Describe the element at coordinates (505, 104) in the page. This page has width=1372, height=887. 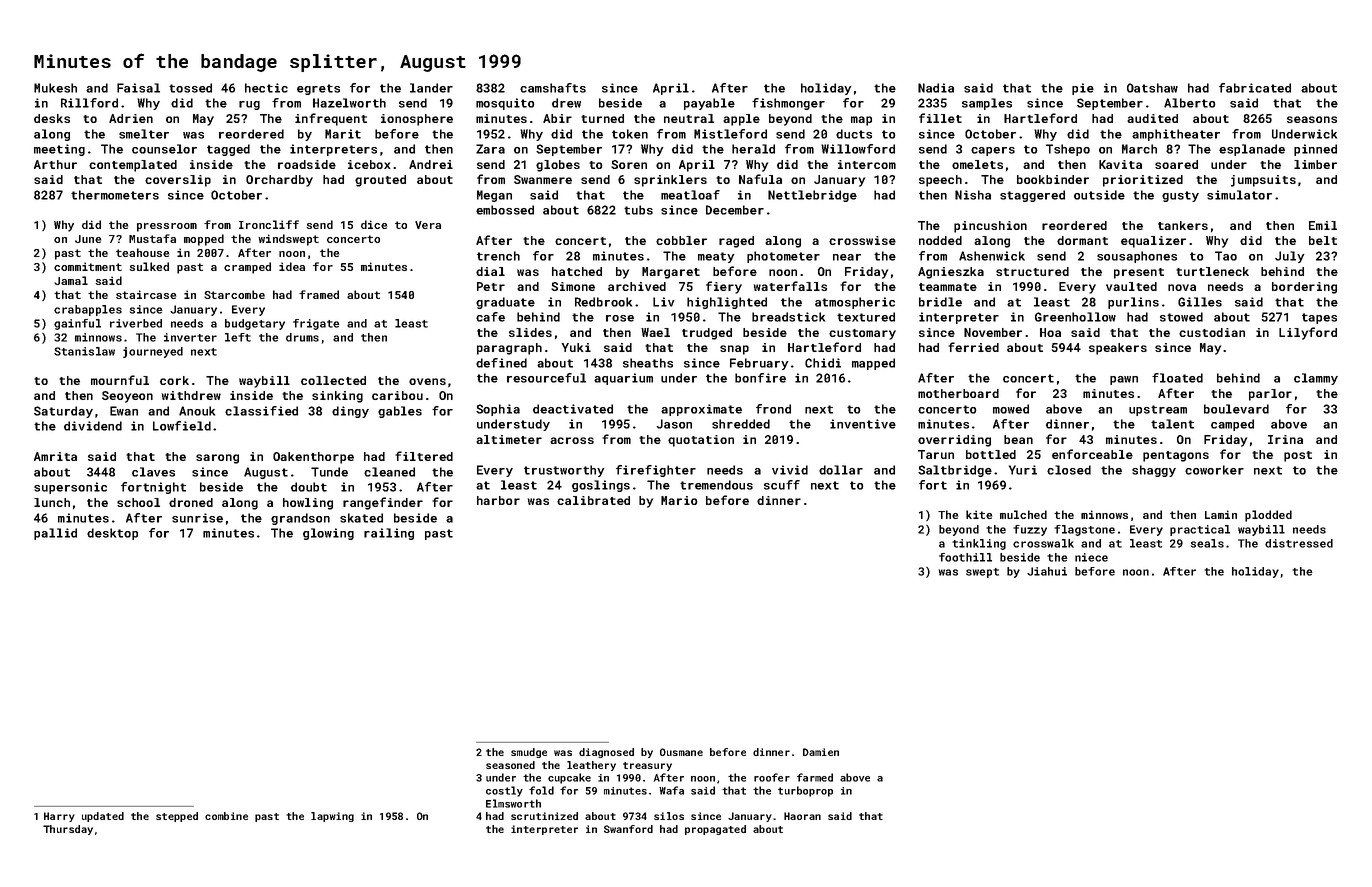
I see `mosquito` at that location.
